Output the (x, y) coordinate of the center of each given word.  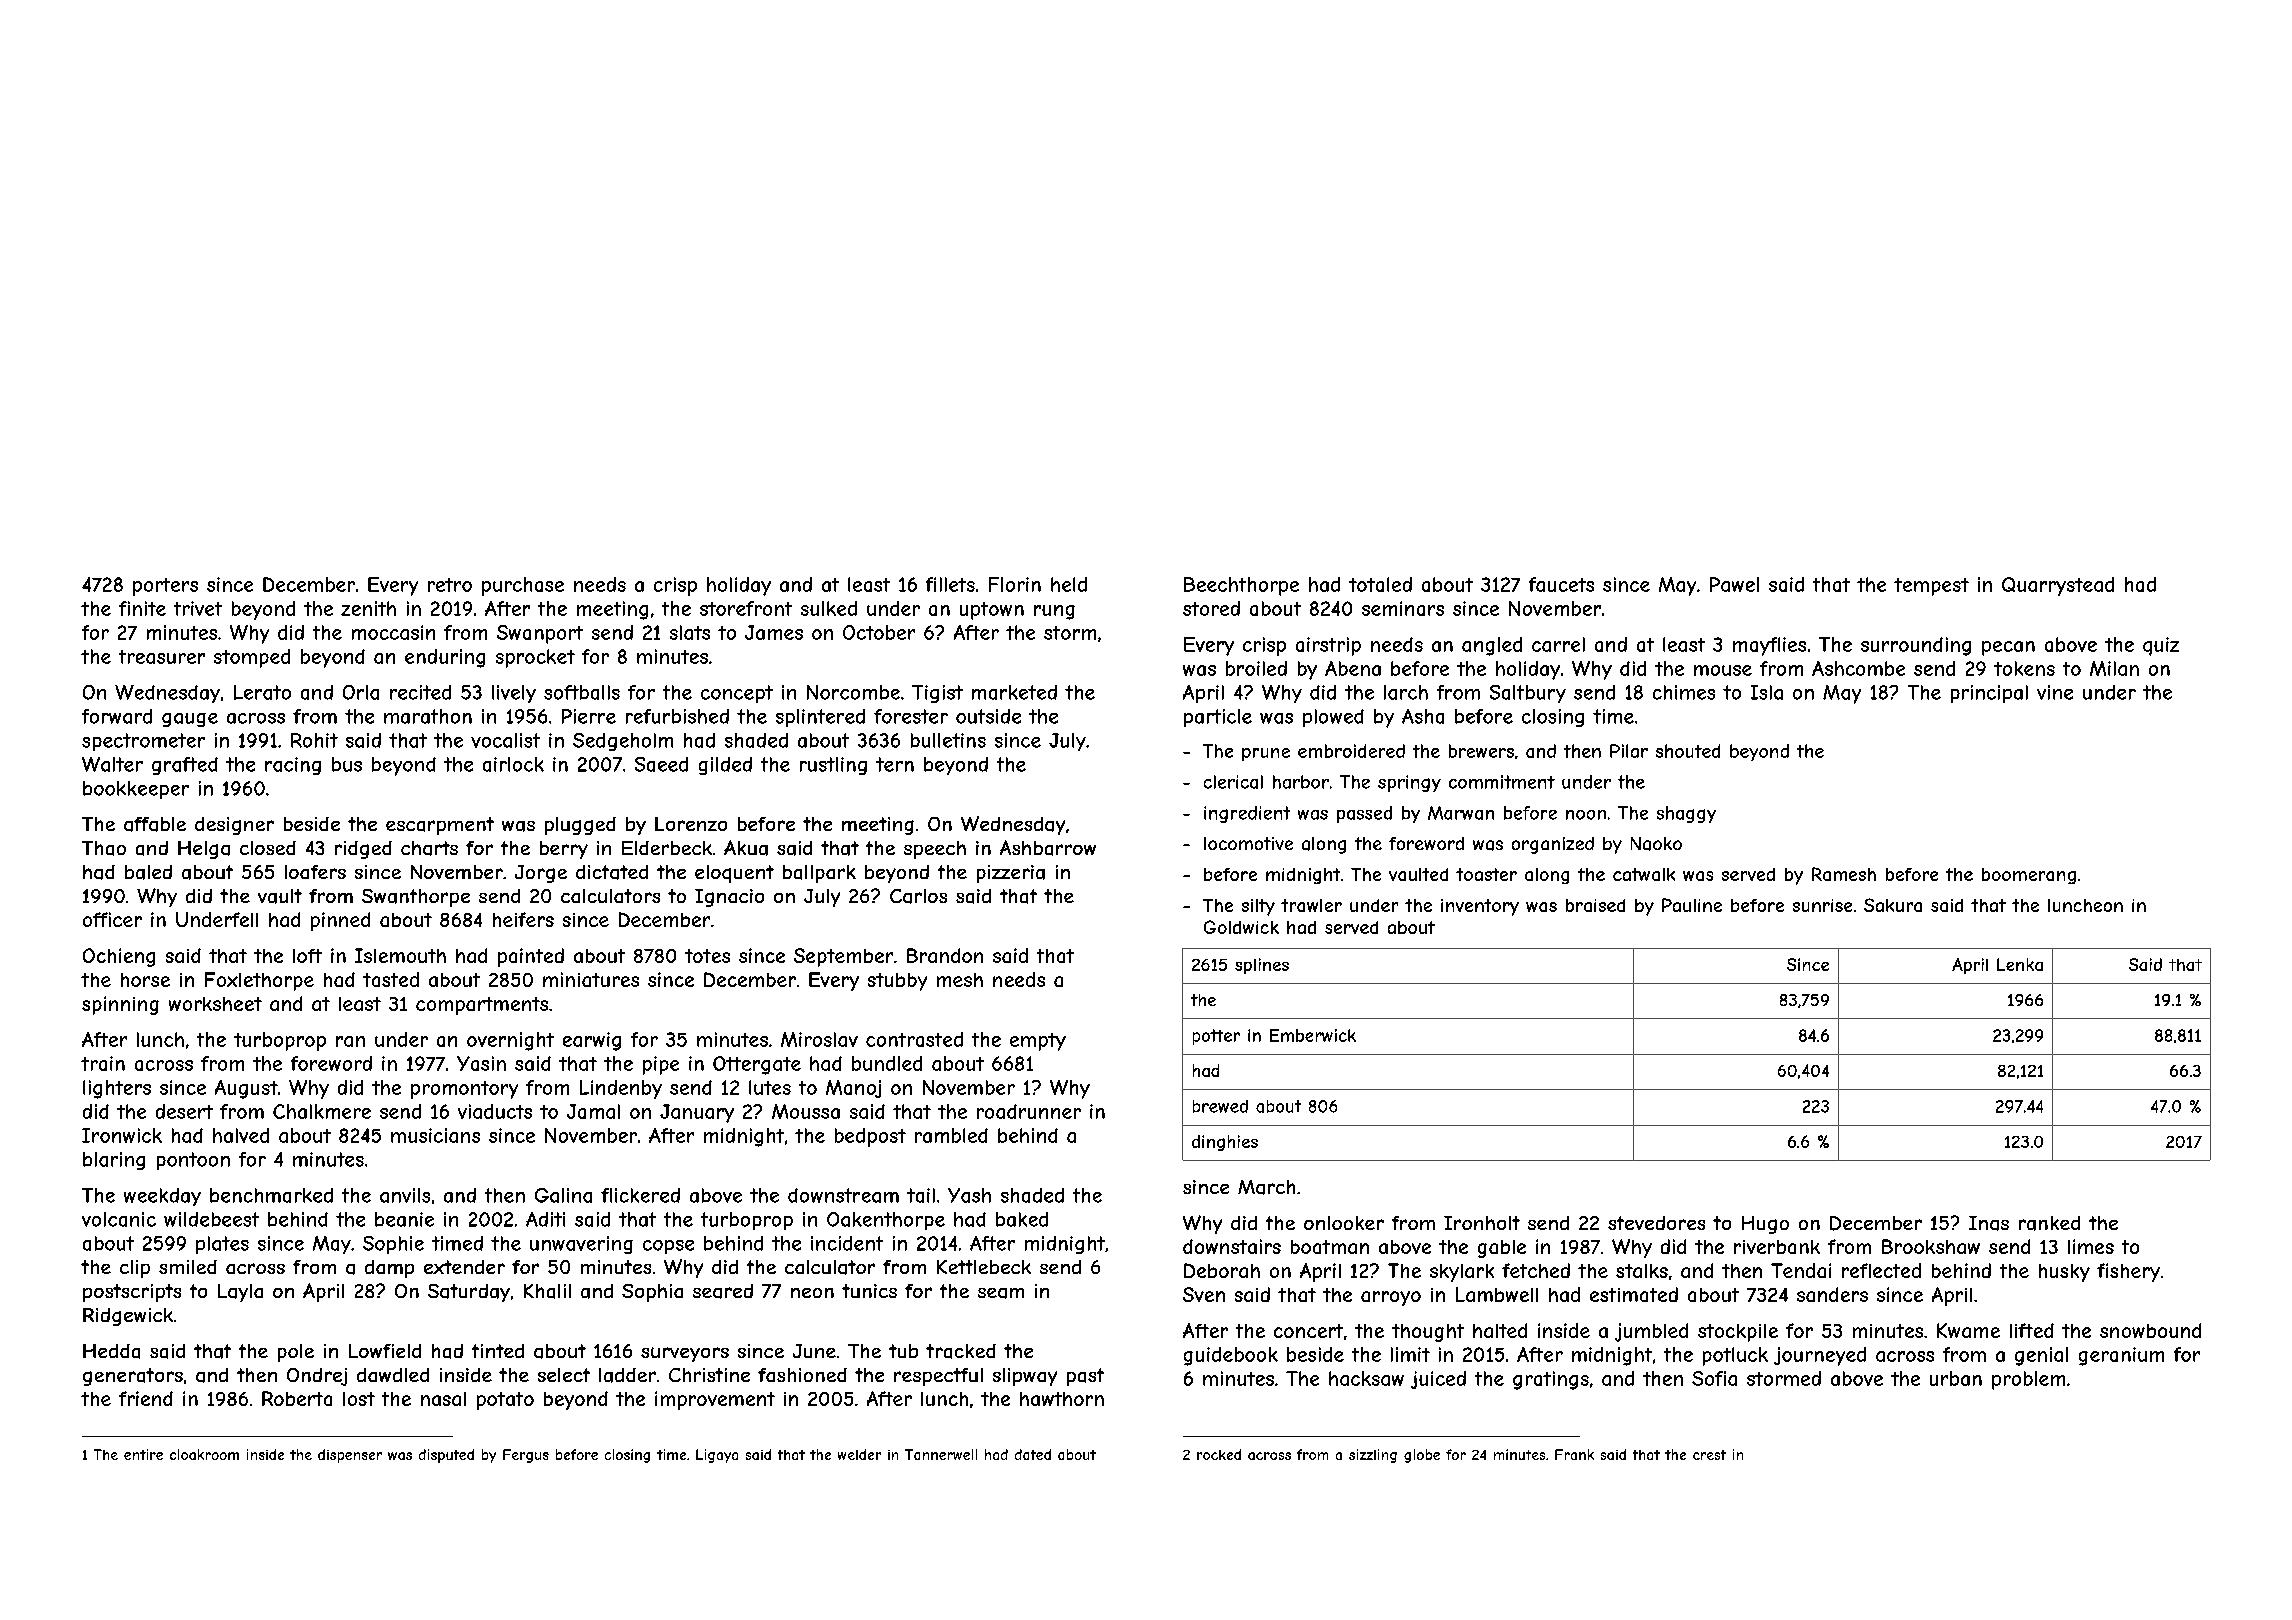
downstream (843, 1195)
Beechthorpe (1241, 586)
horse (145, 980)
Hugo (1765, 1225)
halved (241, 1135)
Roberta (297, 1398)
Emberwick (1313, 1035)
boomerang (2029, 876)
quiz (2161, 646)
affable (155, 824)
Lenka (2020, 964)
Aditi (545, 1219)
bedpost (870, 1137)
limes (2091, 1246)
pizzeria (1011, 874)
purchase (523, 586)
